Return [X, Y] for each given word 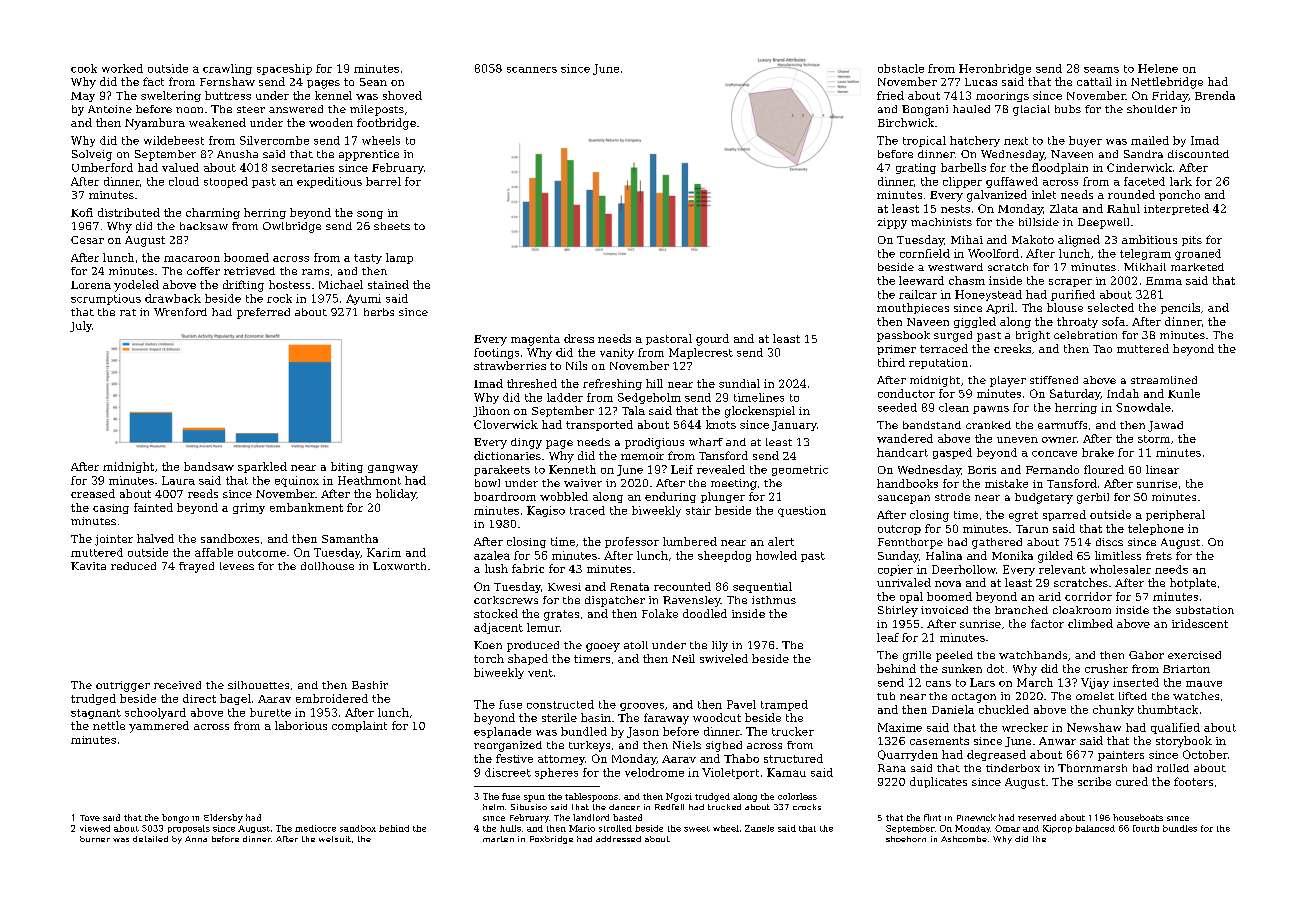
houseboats [1138, 817]
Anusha [237, 154]
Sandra [1143, 154]
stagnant [96, 714]
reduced [133, 566]
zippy [892, 223]
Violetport [730, 773]
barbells [963, 167]
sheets [392, 226]
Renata [629, 587]
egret [1023, 516]
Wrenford [180, 312]
